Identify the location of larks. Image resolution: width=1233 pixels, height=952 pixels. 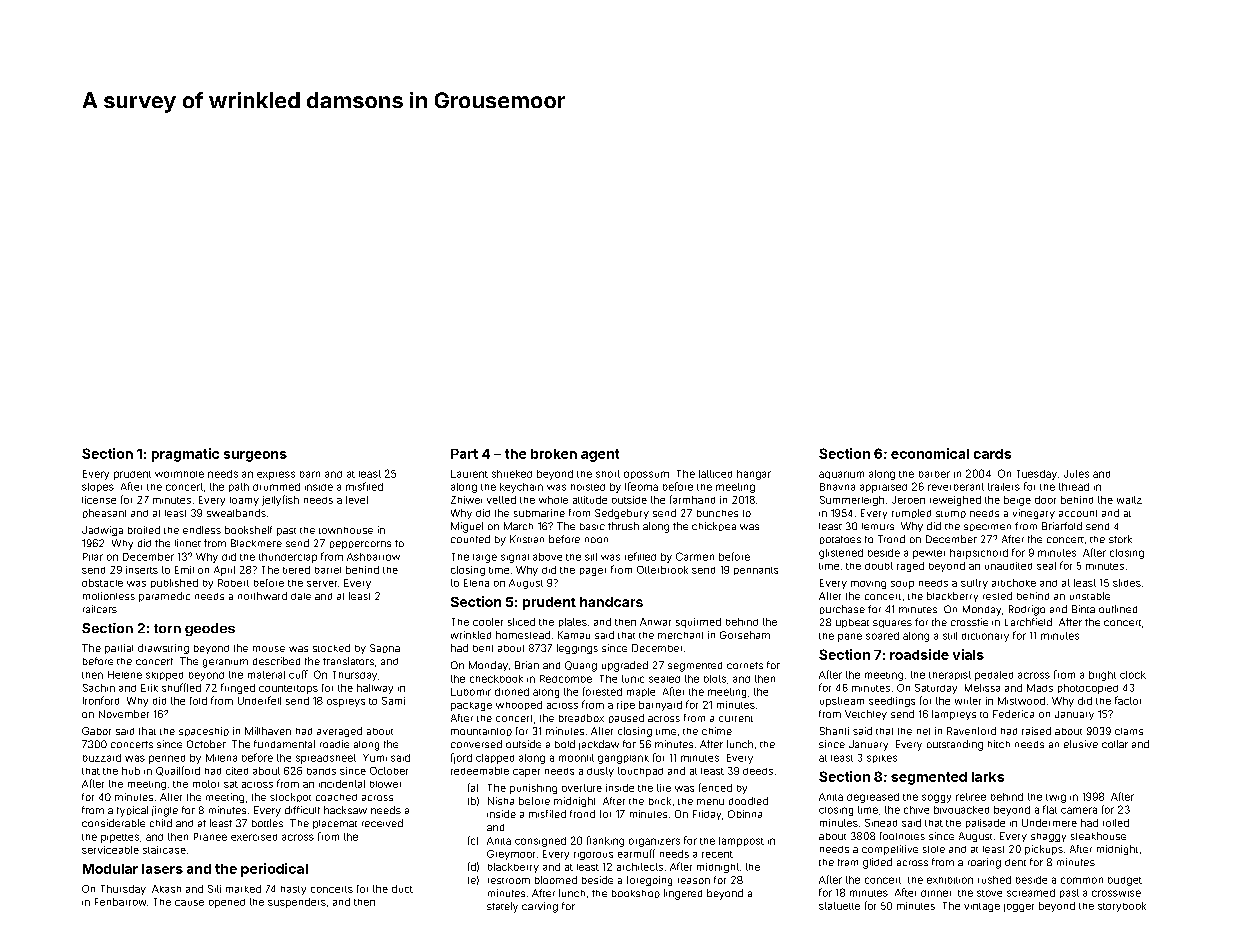
(988, 777).
